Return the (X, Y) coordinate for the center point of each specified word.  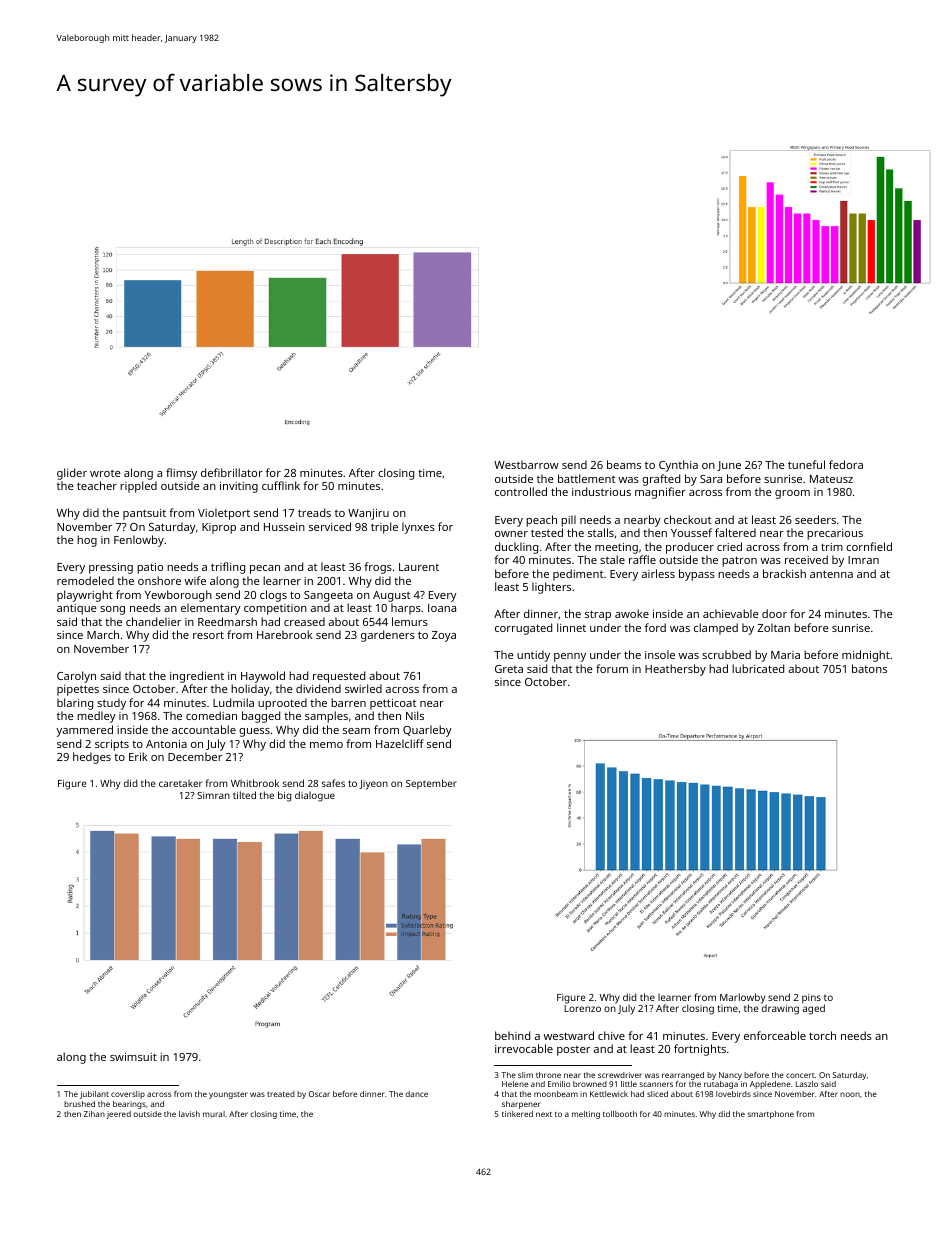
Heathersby (675, 670)
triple (384, 528)
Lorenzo (582, 1008)
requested (339, 677)
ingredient (197, 677)
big (285, 796)
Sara (711, 479)
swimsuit (133, 1057)
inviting (239, 487)
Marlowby (743, 998)
